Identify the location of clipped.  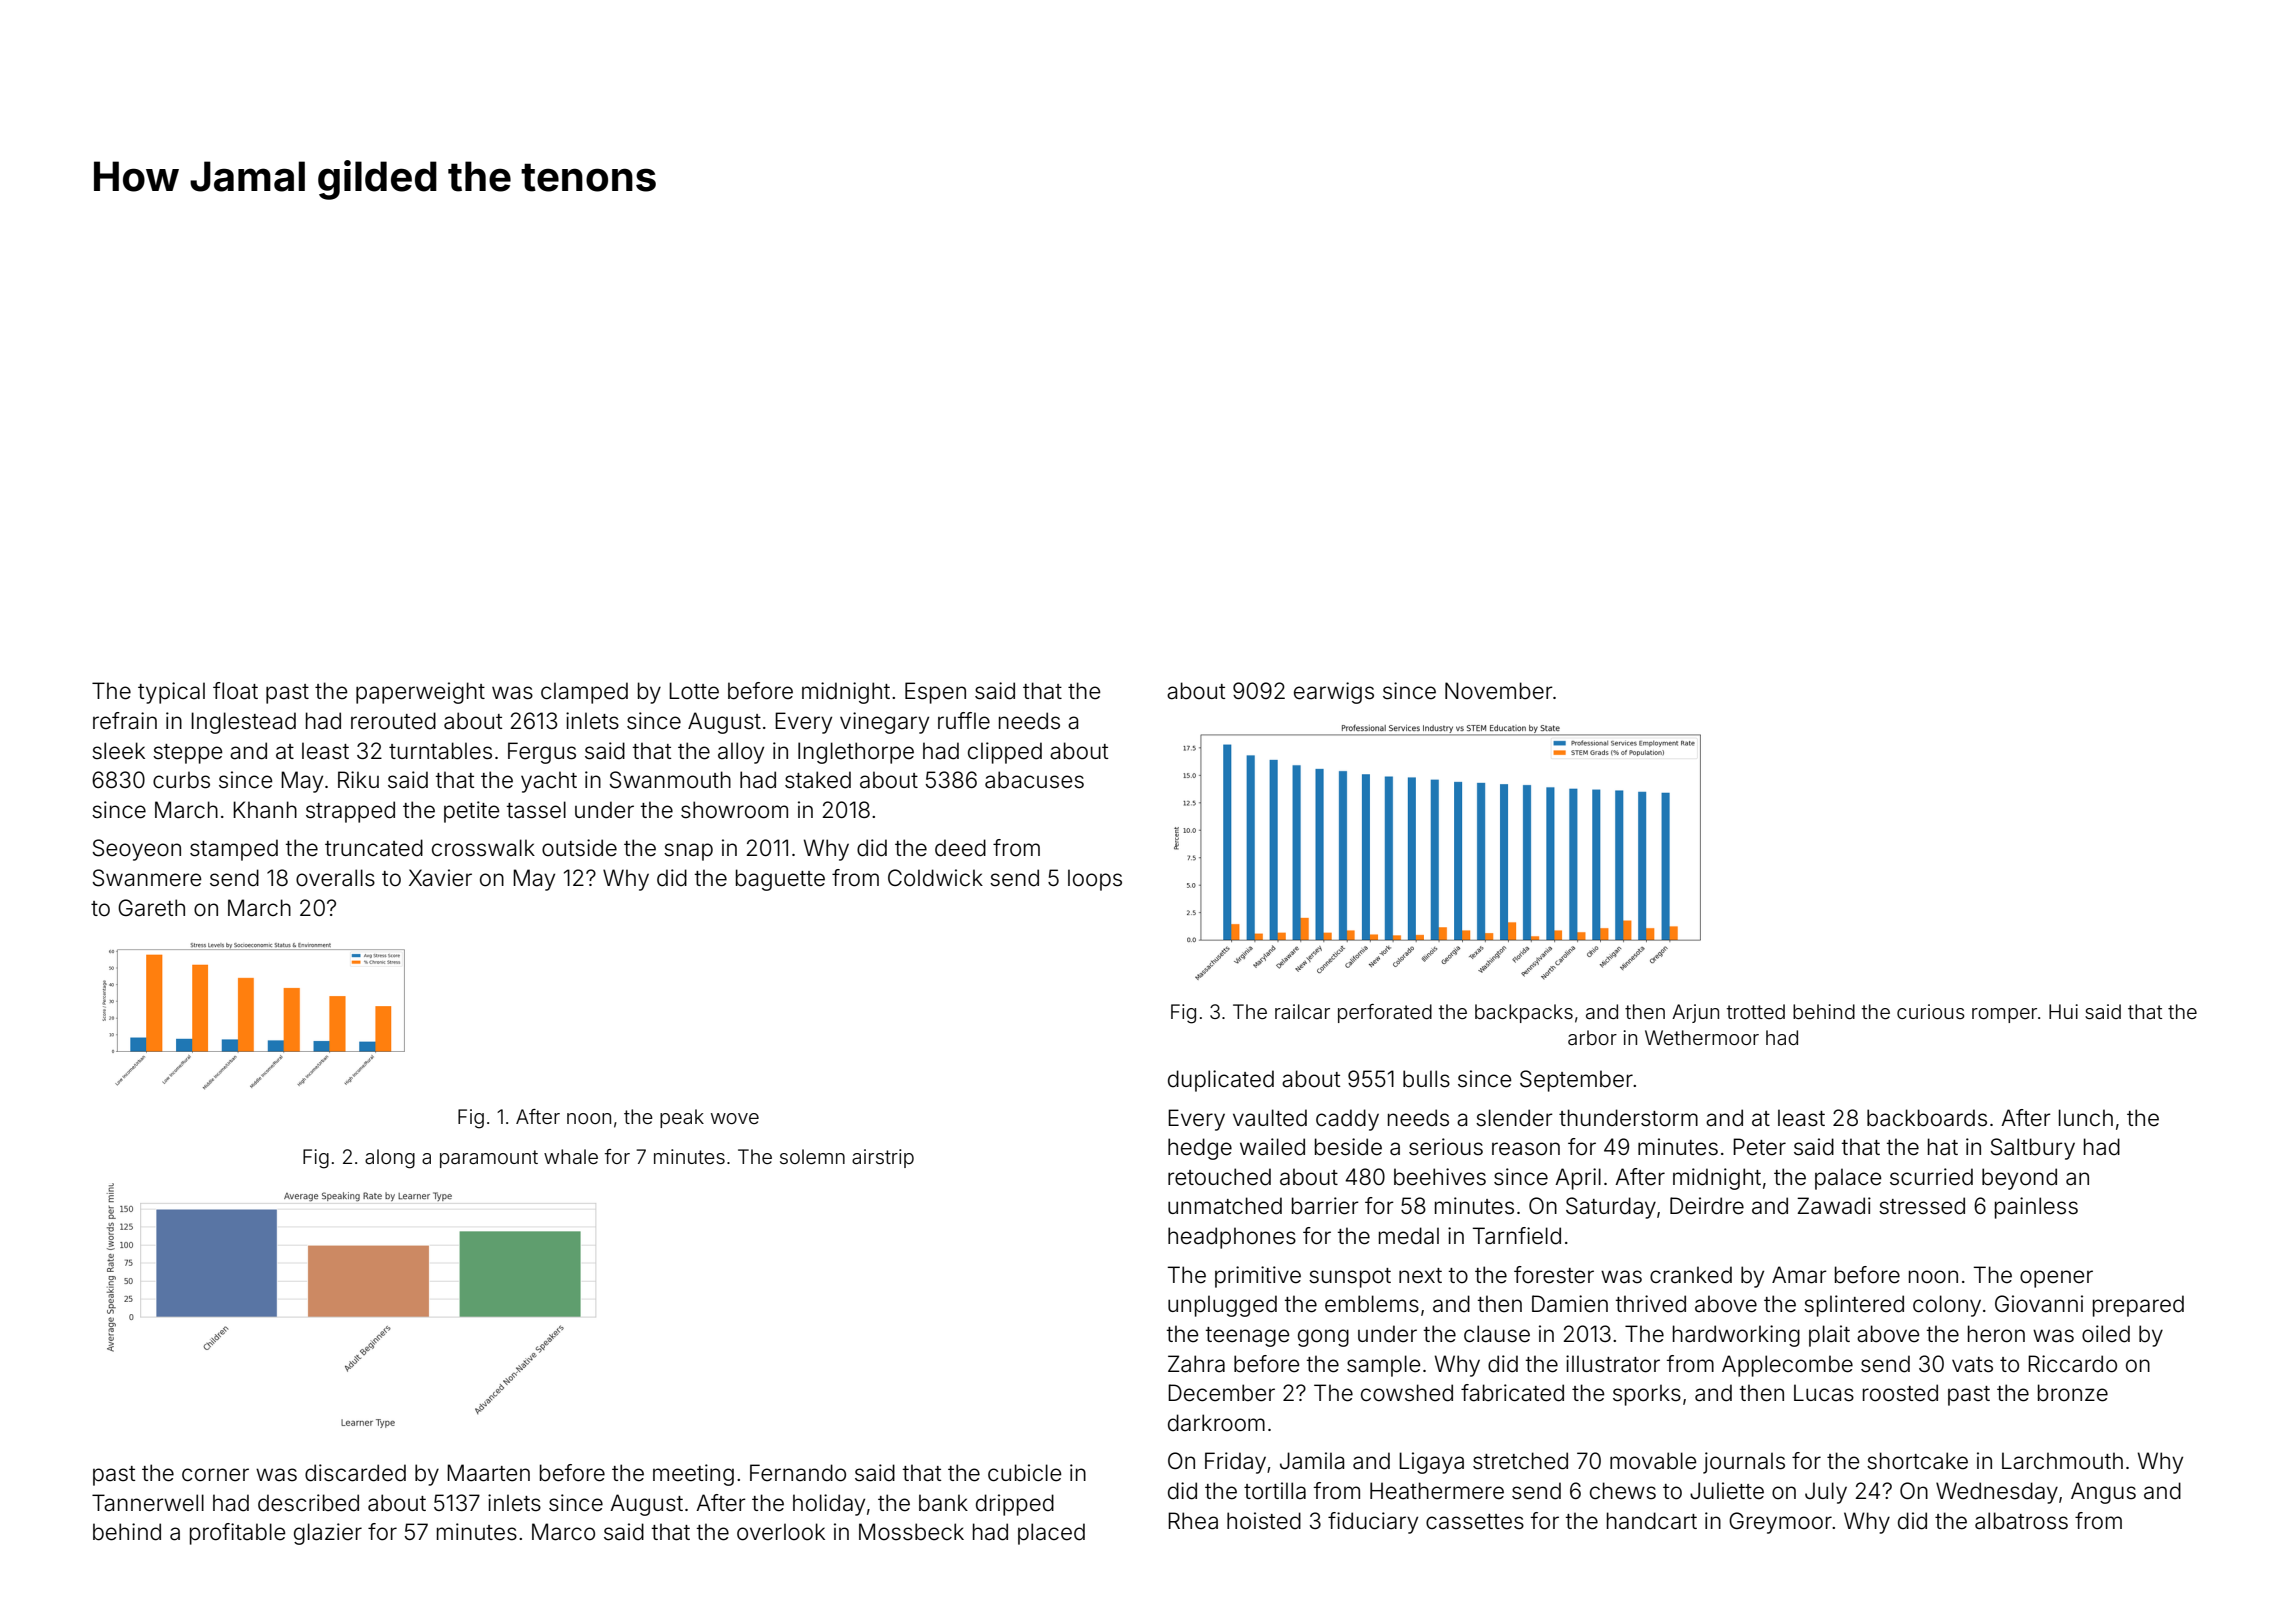
(1005, 753).
